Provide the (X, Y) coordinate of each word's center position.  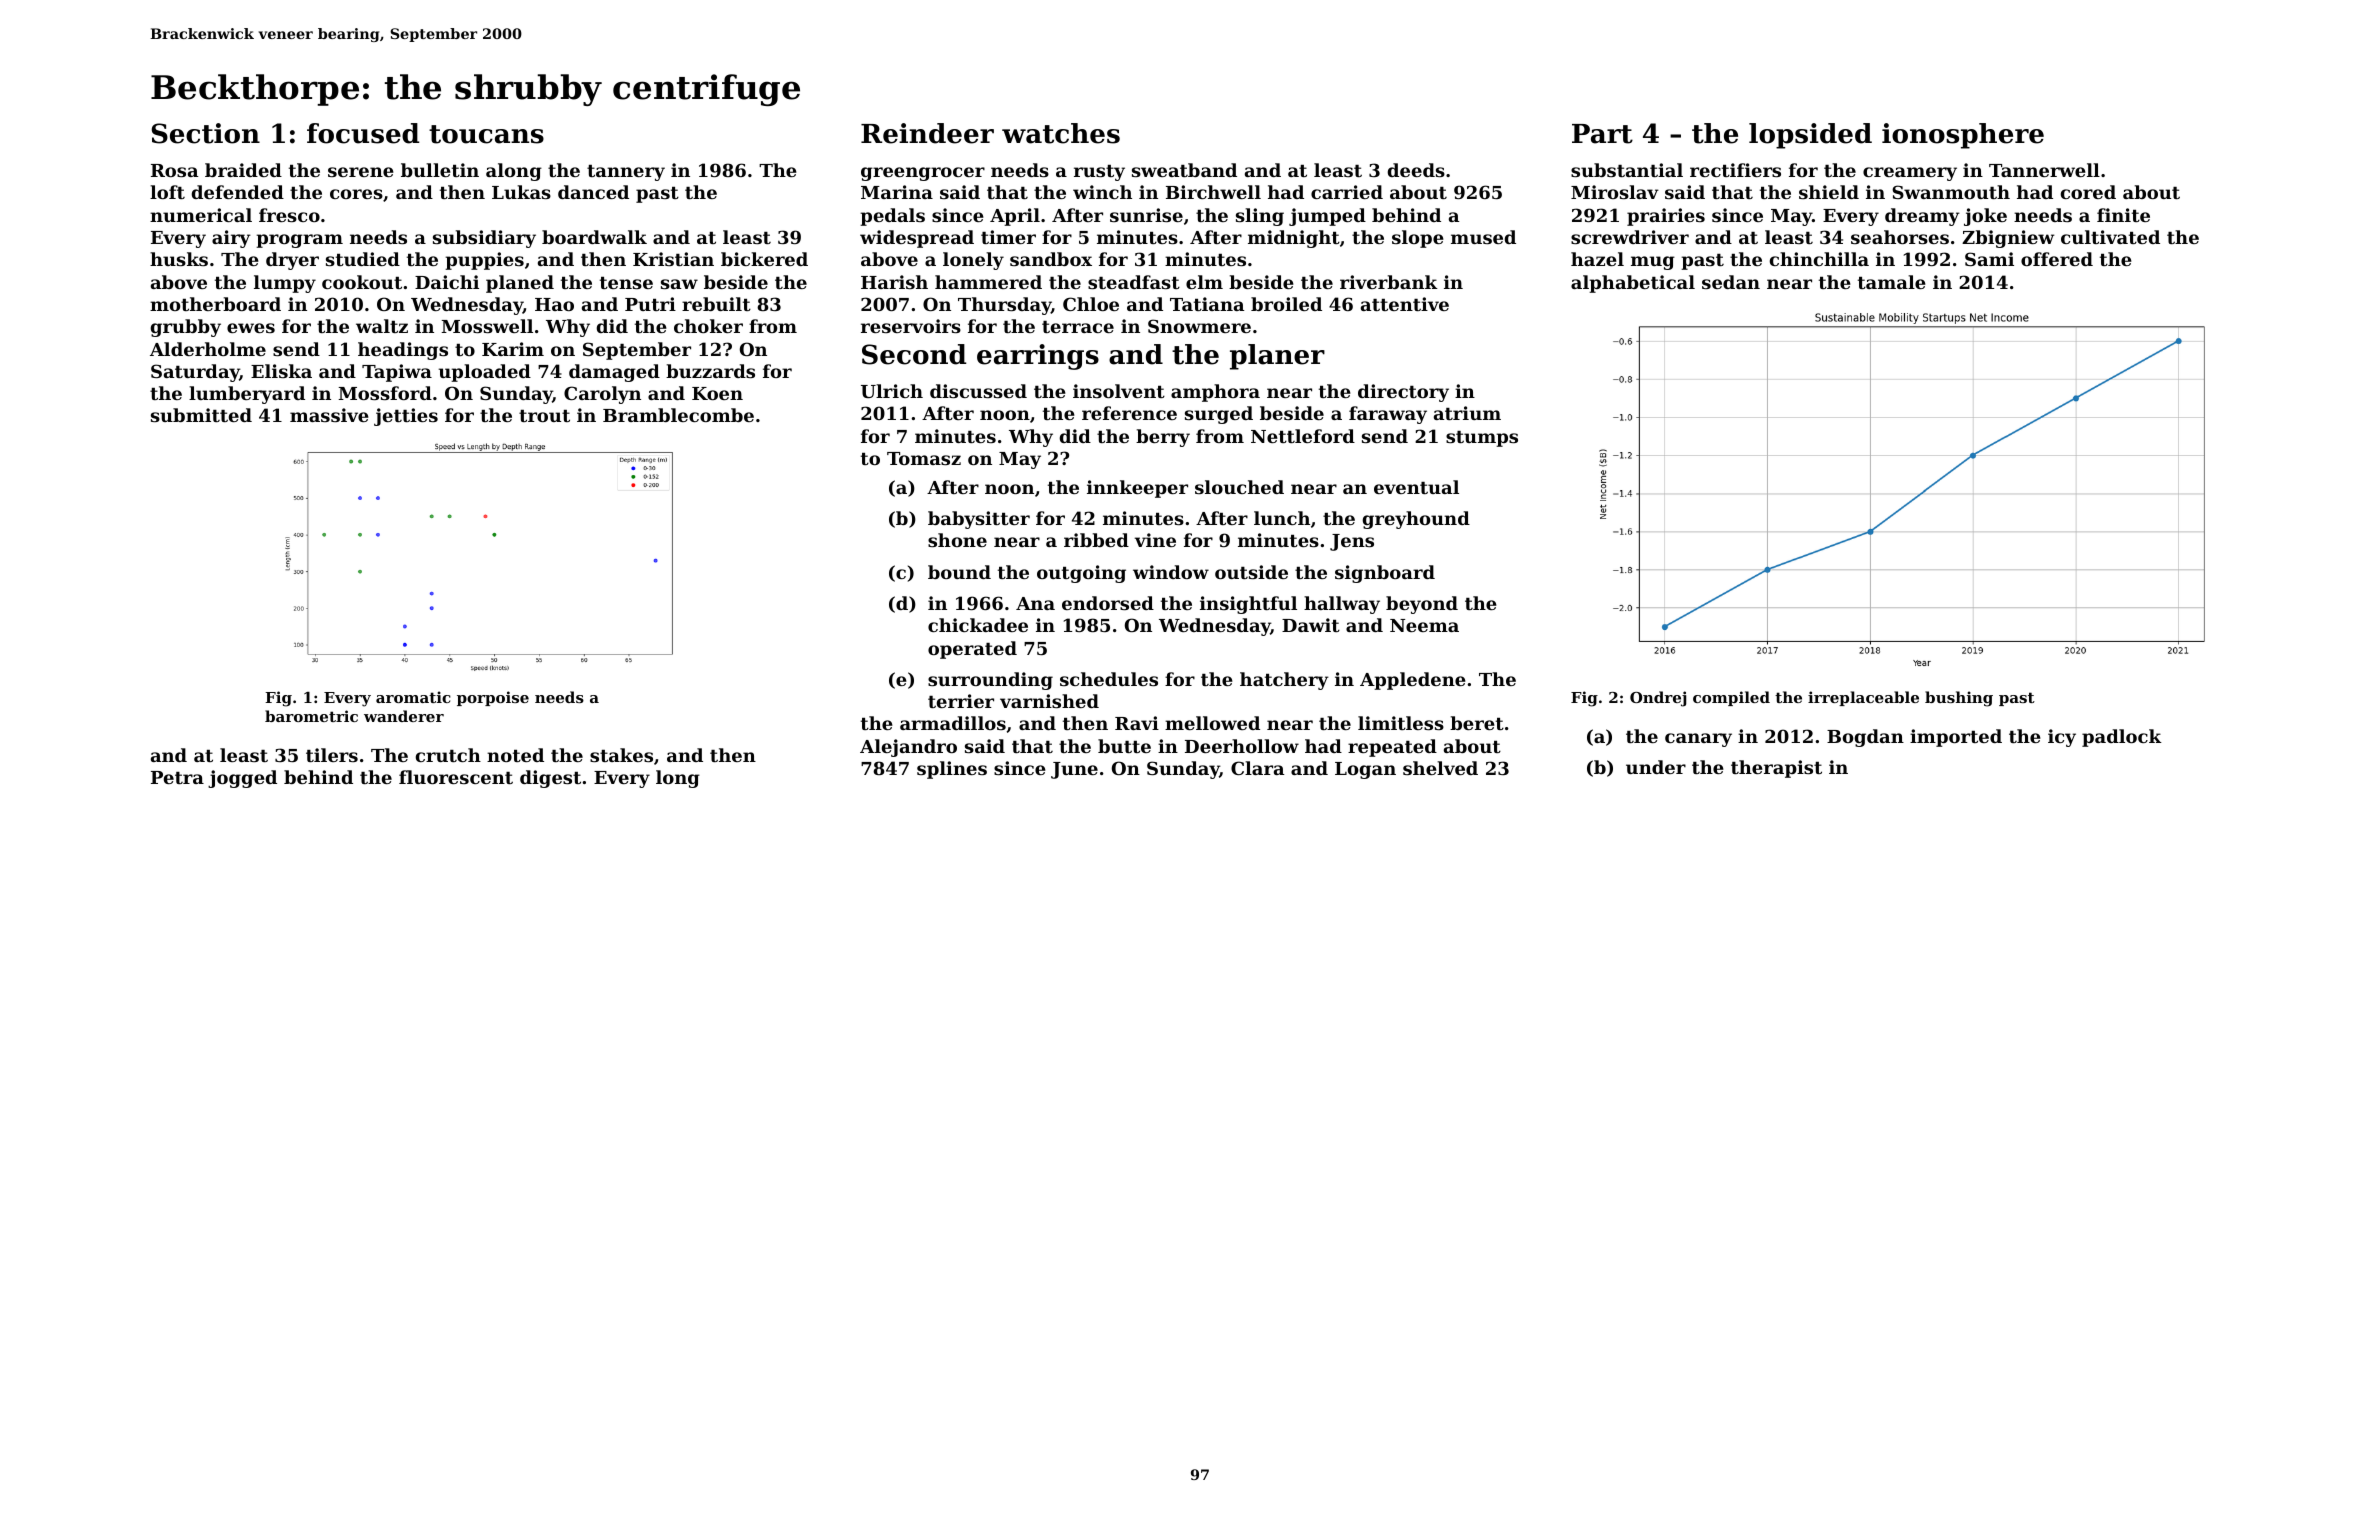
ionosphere (1963, 136)
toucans (486, 134)
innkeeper (1137, 489)
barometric (311, 716)
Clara (1257, 768)
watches (1061, 133)
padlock (2122, 738)
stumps (1482, 439)
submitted (201, 415)
